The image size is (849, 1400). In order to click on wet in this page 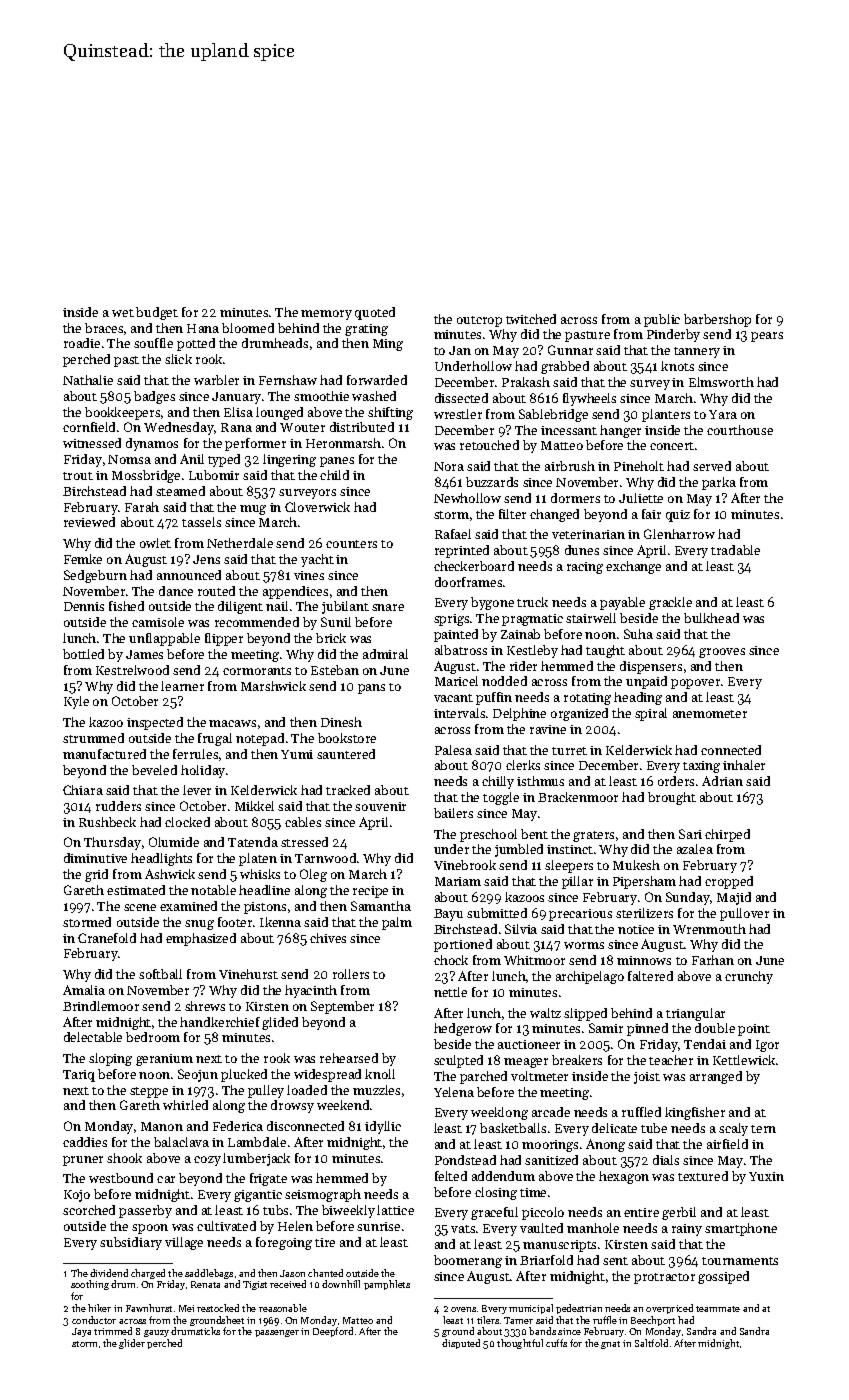, I will do `click(123, 313)`.
